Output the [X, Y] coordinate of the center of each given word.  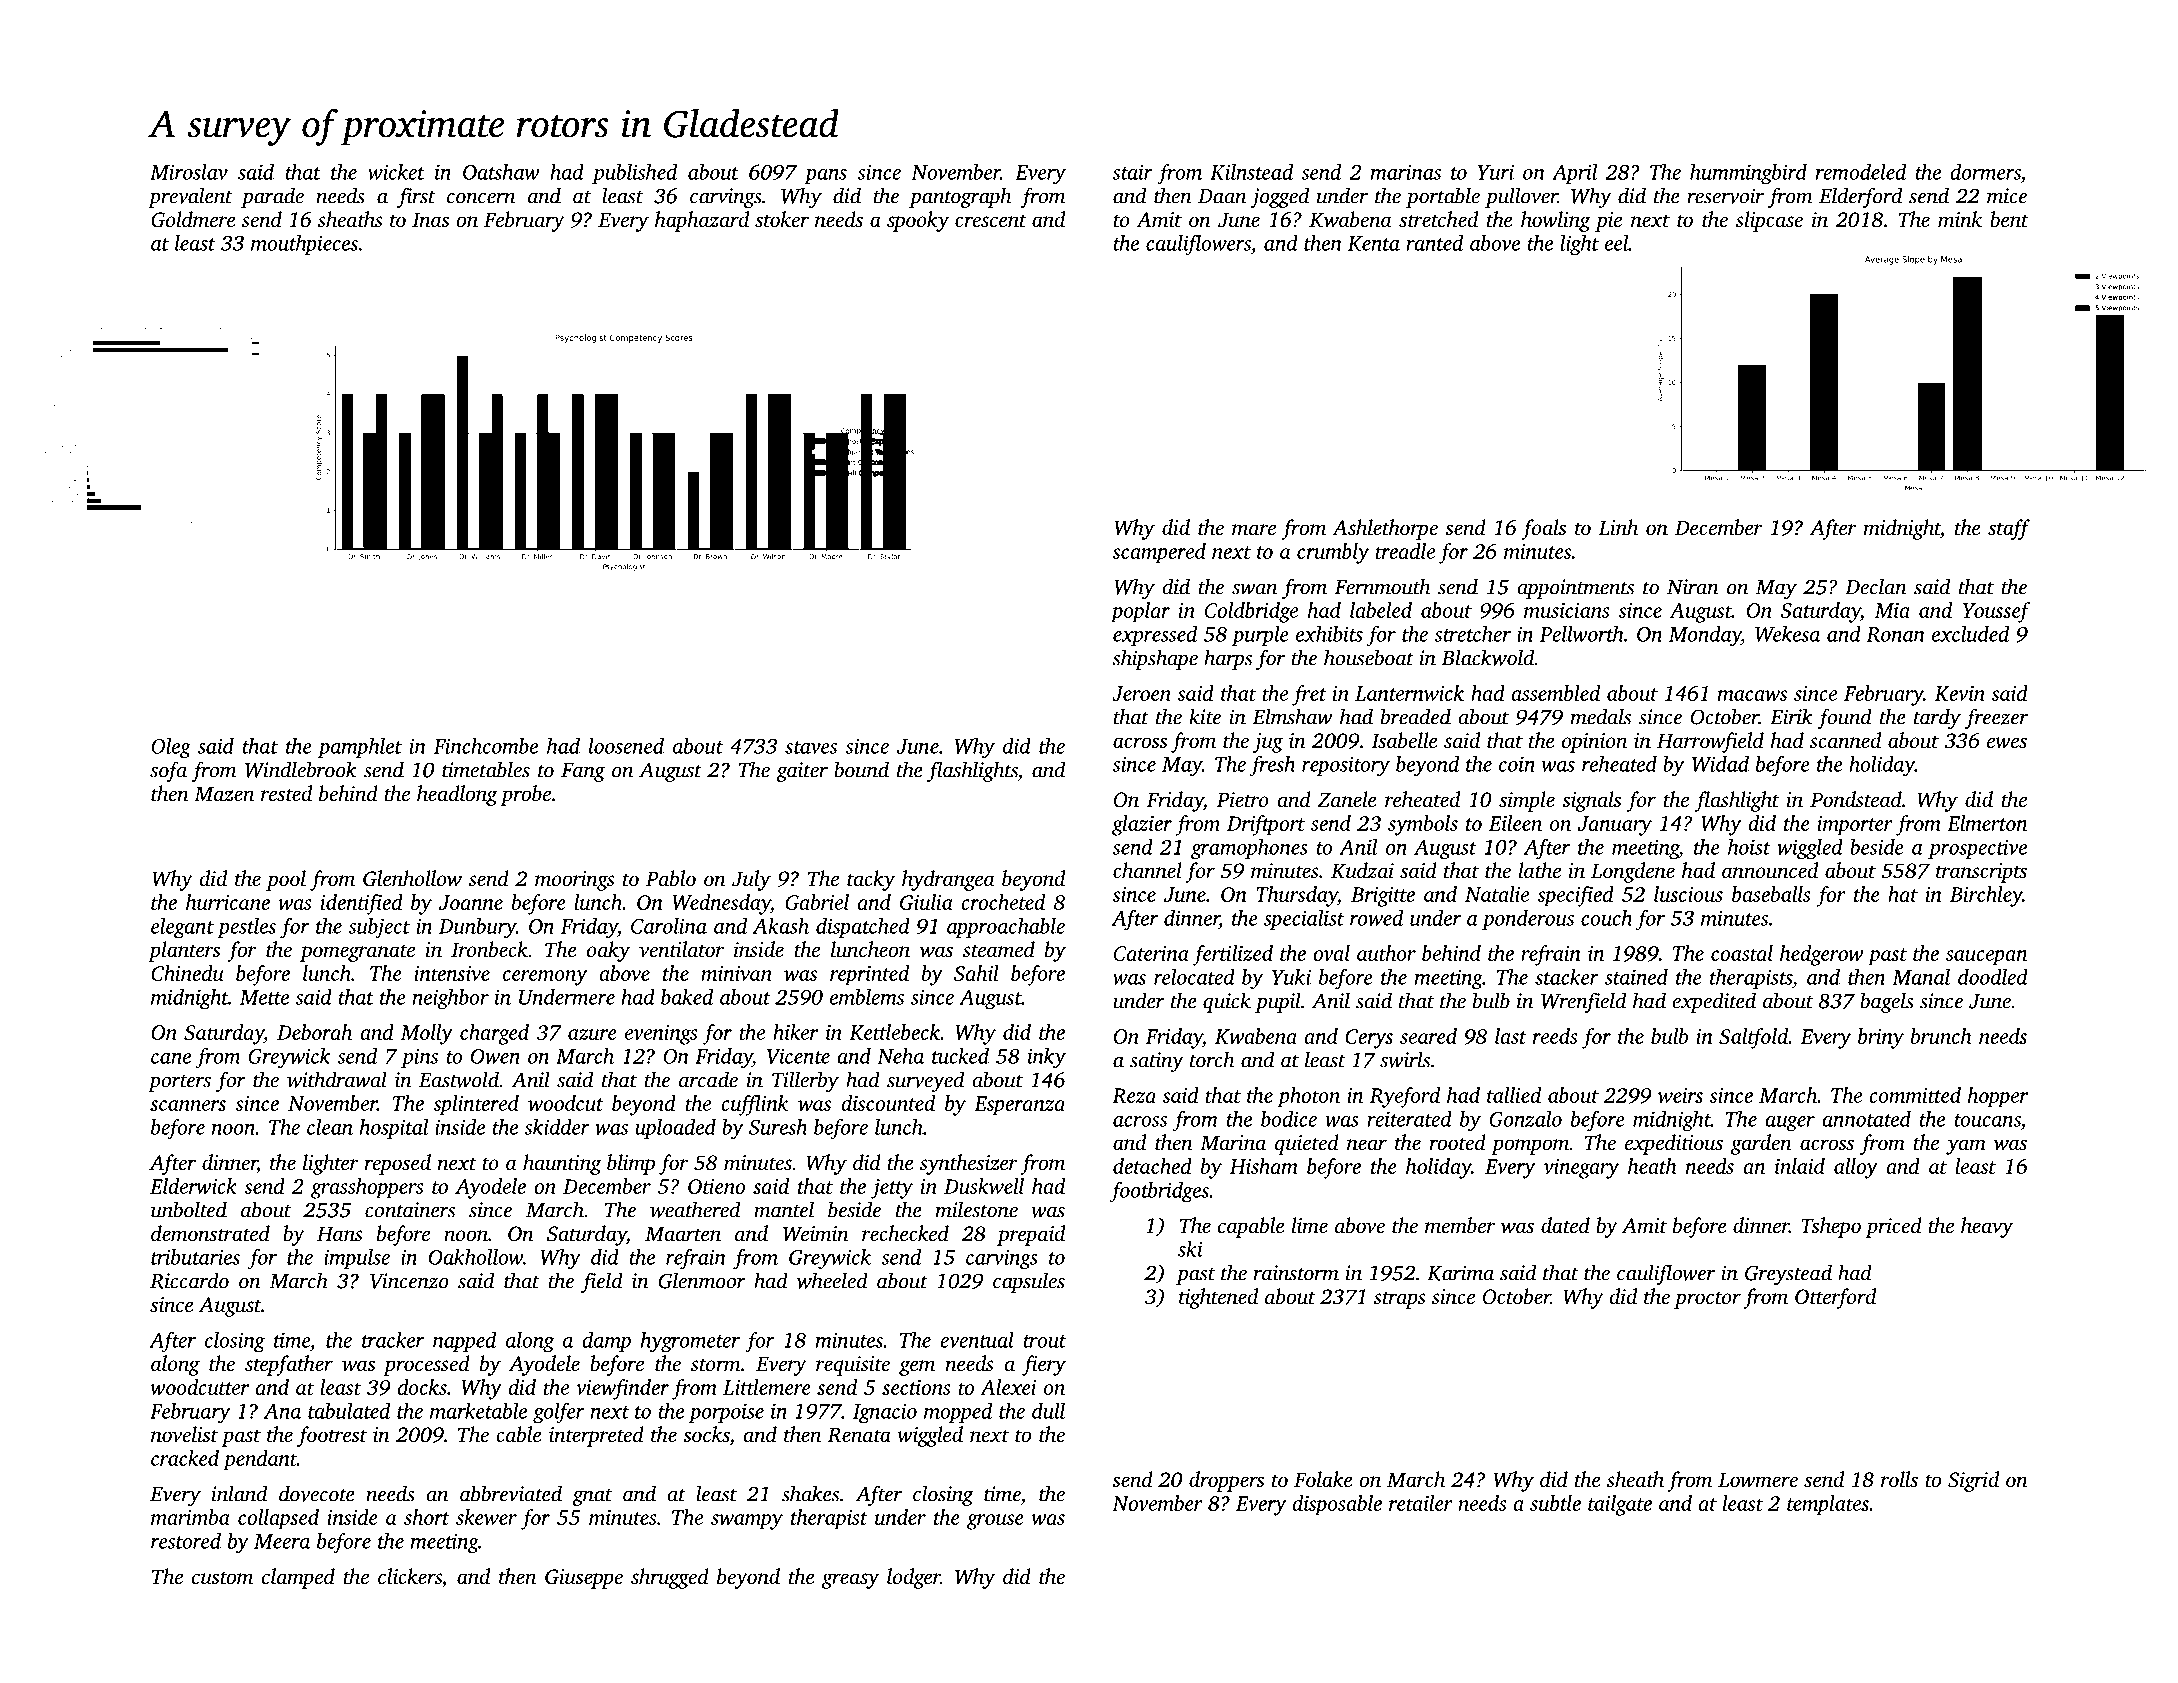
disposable [1337, 1505]
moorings [575, 881]
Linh [1618, 527]
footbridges [1159, 1192]
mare [1254, 529]
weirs [1680, 1095]
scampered [1159, 553]
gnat [592, 1497]
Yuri [1495, 172]
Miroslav [189, 172]
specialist [1304, 920]
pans [825, 176]
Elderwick [193, 1186]
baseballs [1771, 894]
